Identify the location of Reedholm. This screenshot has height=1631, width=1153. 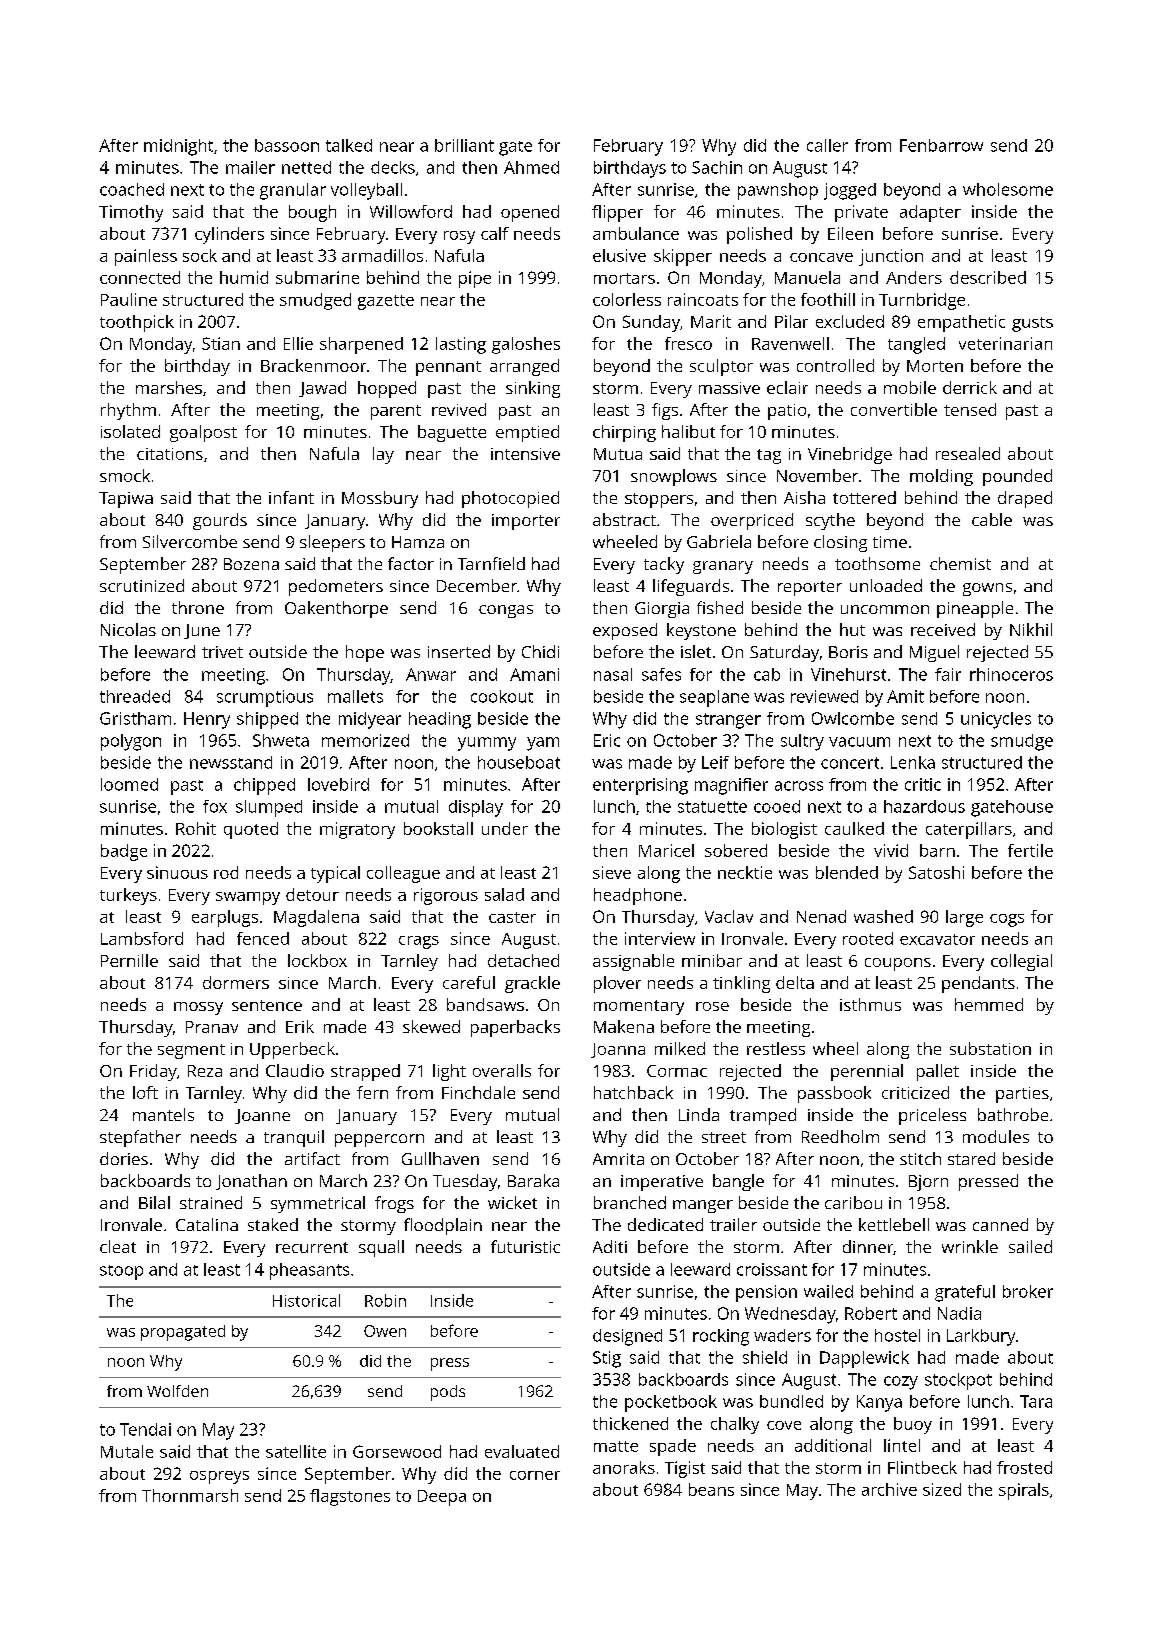
(840, 1136).
